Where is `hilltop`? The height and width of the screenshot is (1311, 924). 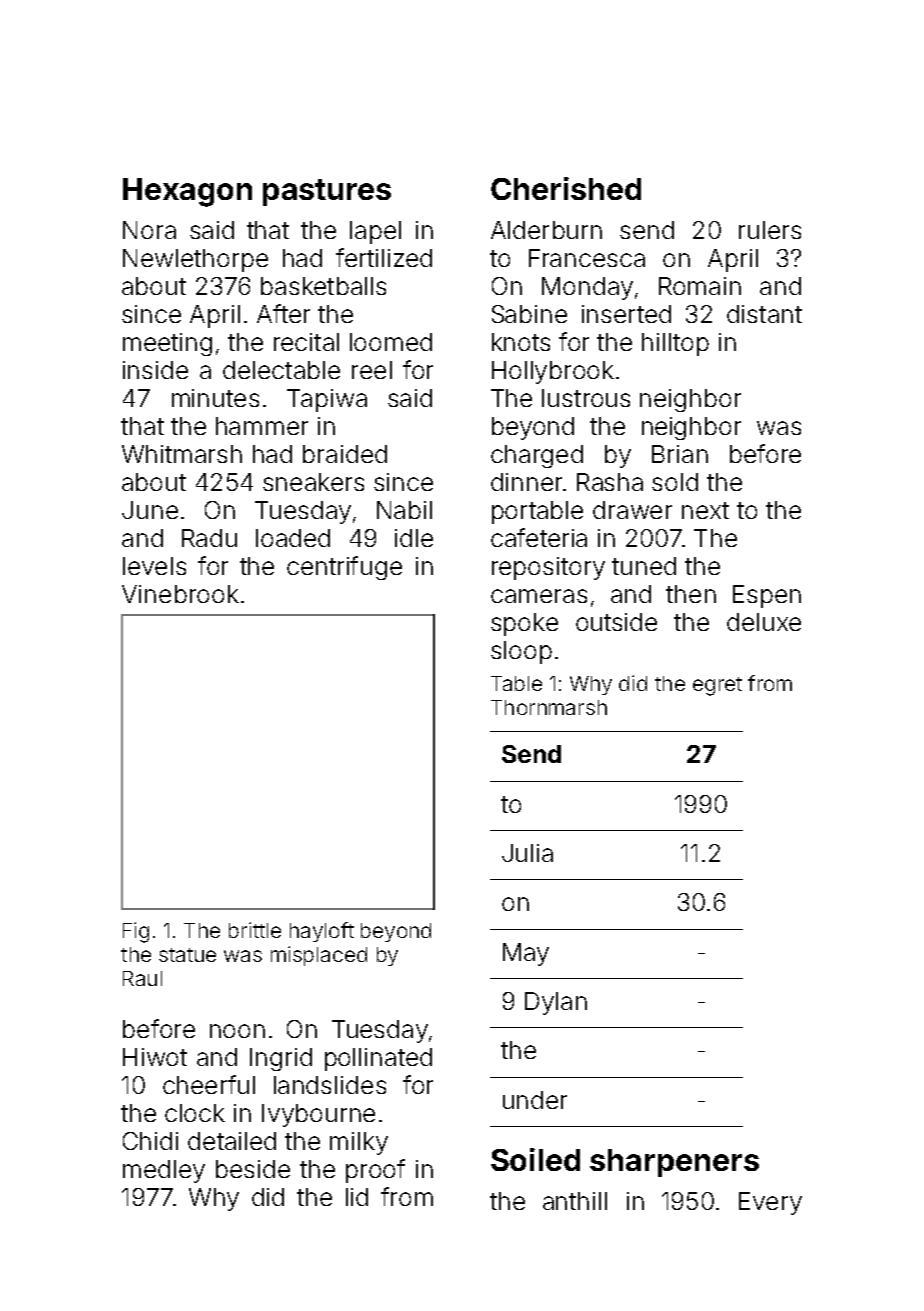 hilltop is located at coordinates (675, 344).
